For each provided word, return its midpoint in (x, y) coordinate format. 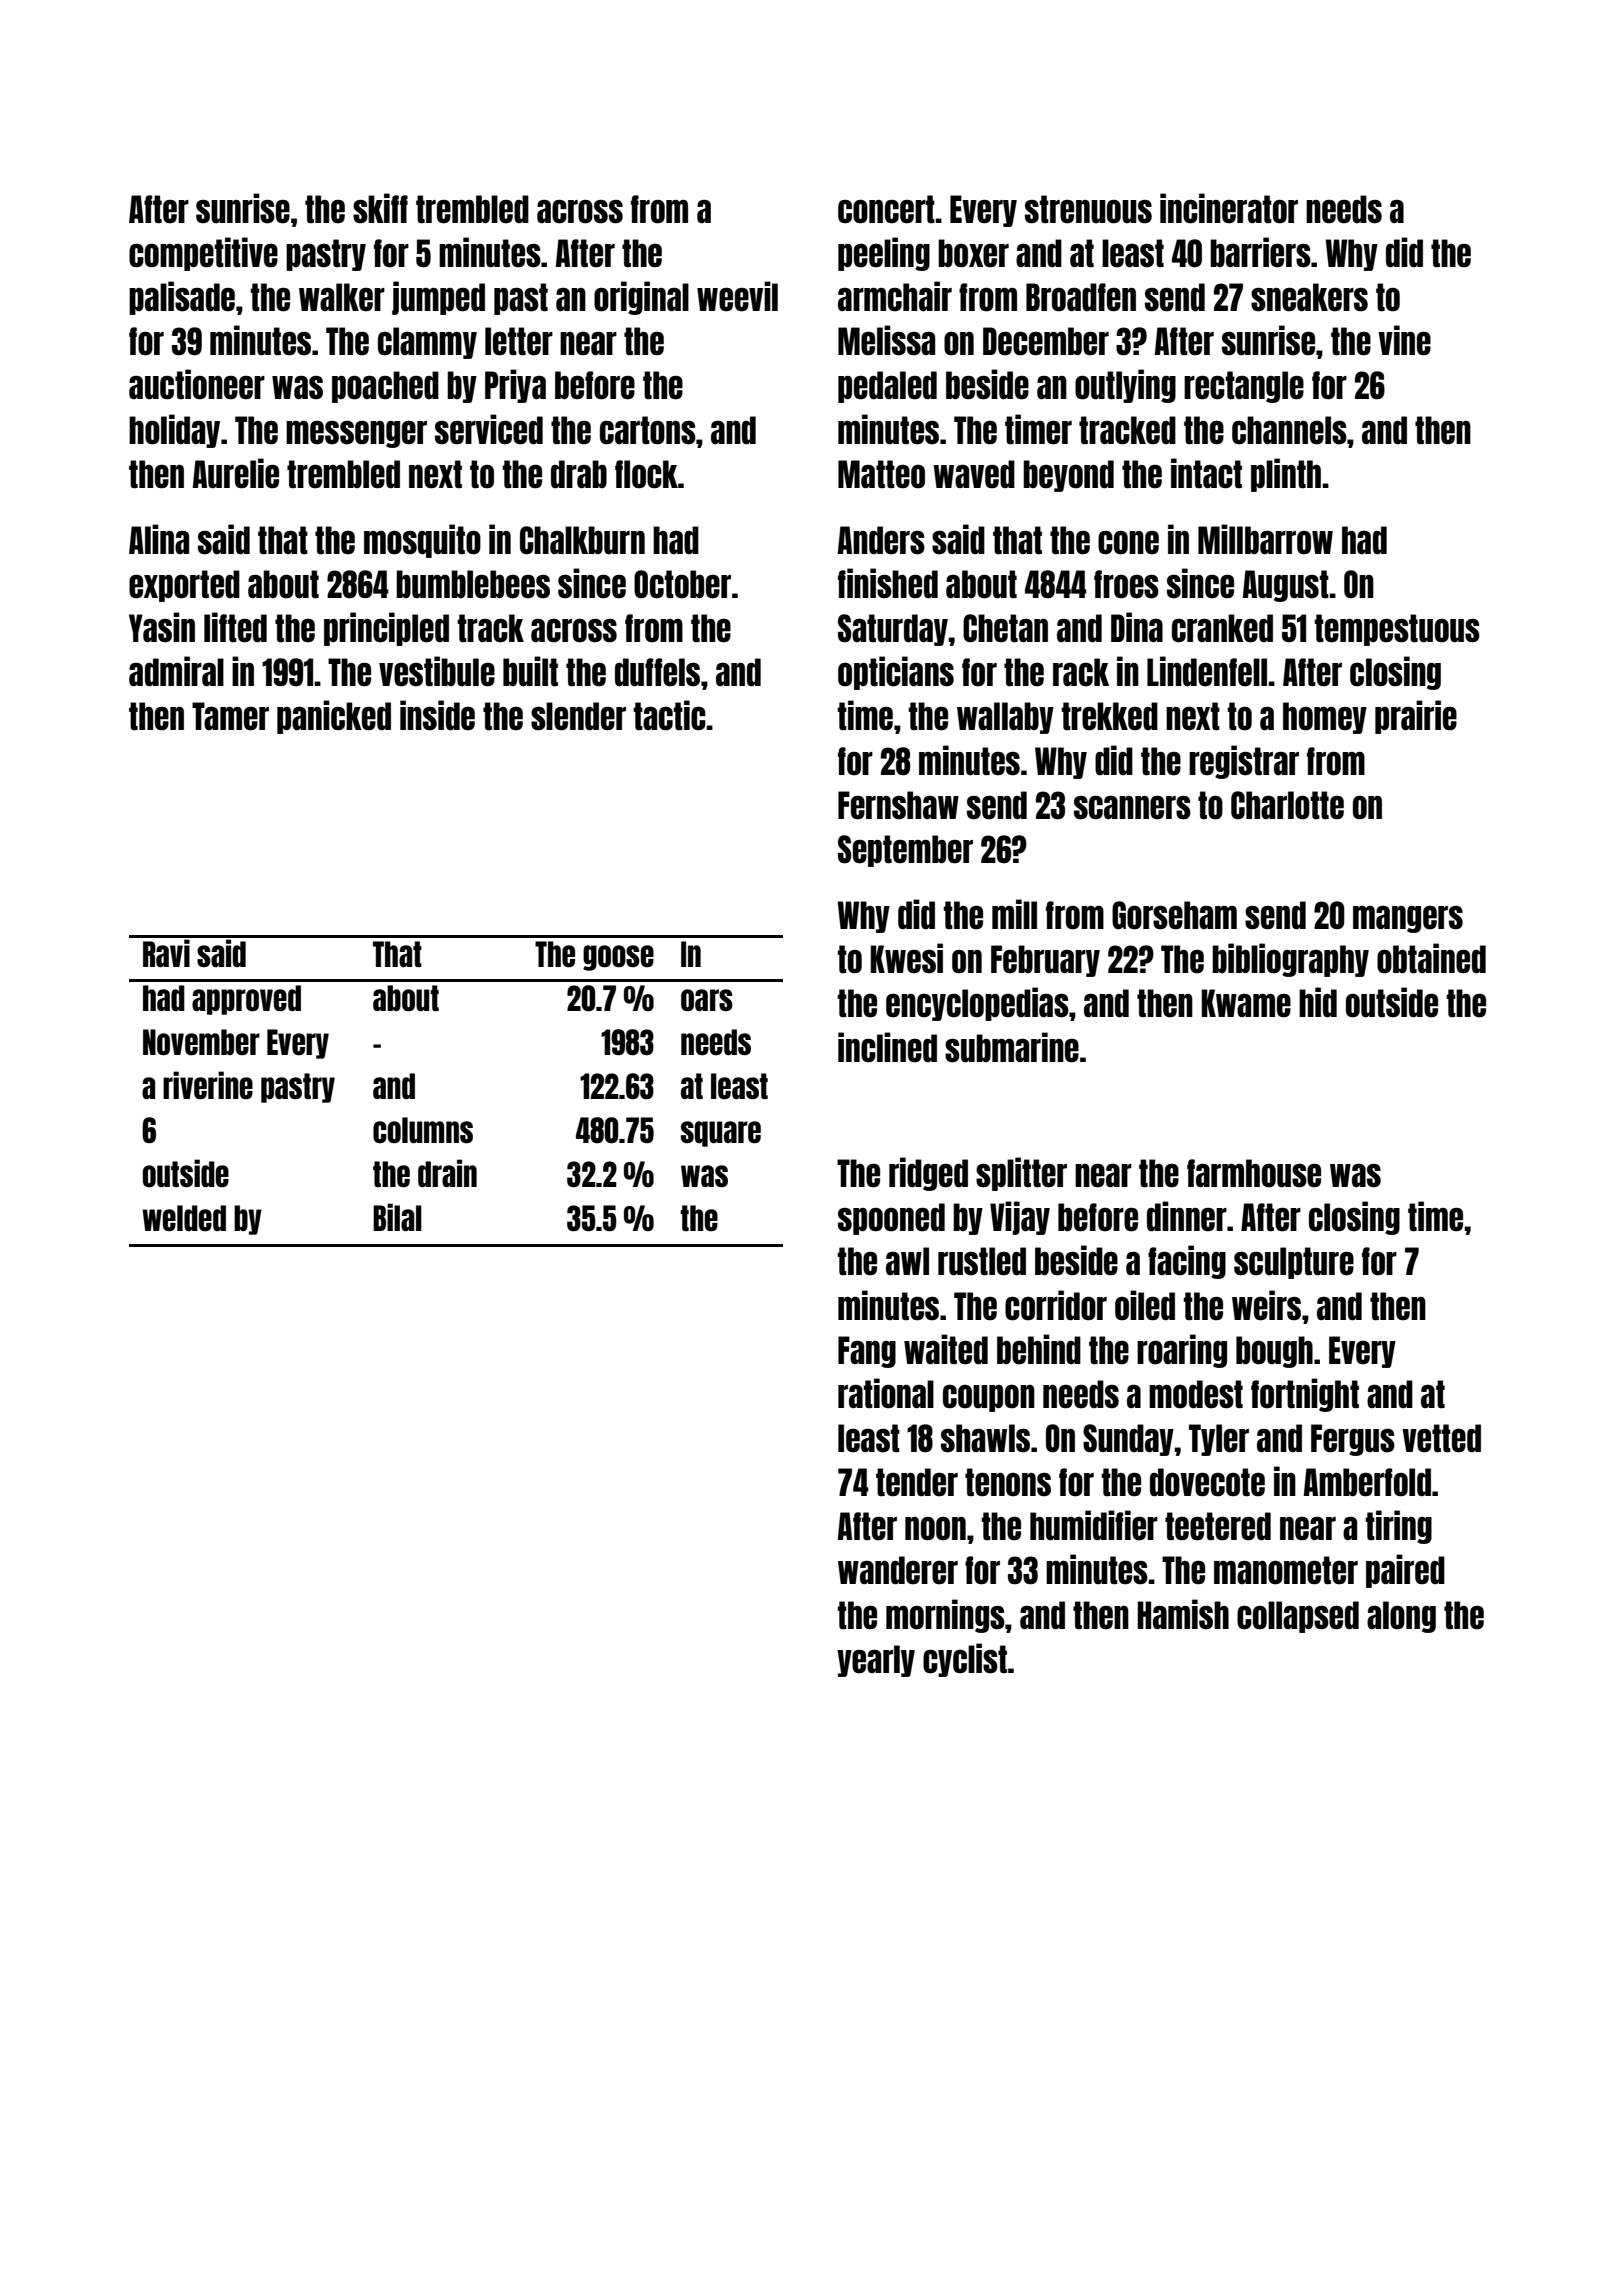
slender (578, 716)
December (1046, 341)
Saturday (893, 630)
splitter (1021, 1174)
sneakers (1309, 297)
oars (707, 1000)
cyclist (965, 1660)
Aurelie (235, 473)
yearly (876, 1661)
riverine (208, 1085)
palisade (182, 298)
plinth (1286, 475)
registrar (1244, 762)
